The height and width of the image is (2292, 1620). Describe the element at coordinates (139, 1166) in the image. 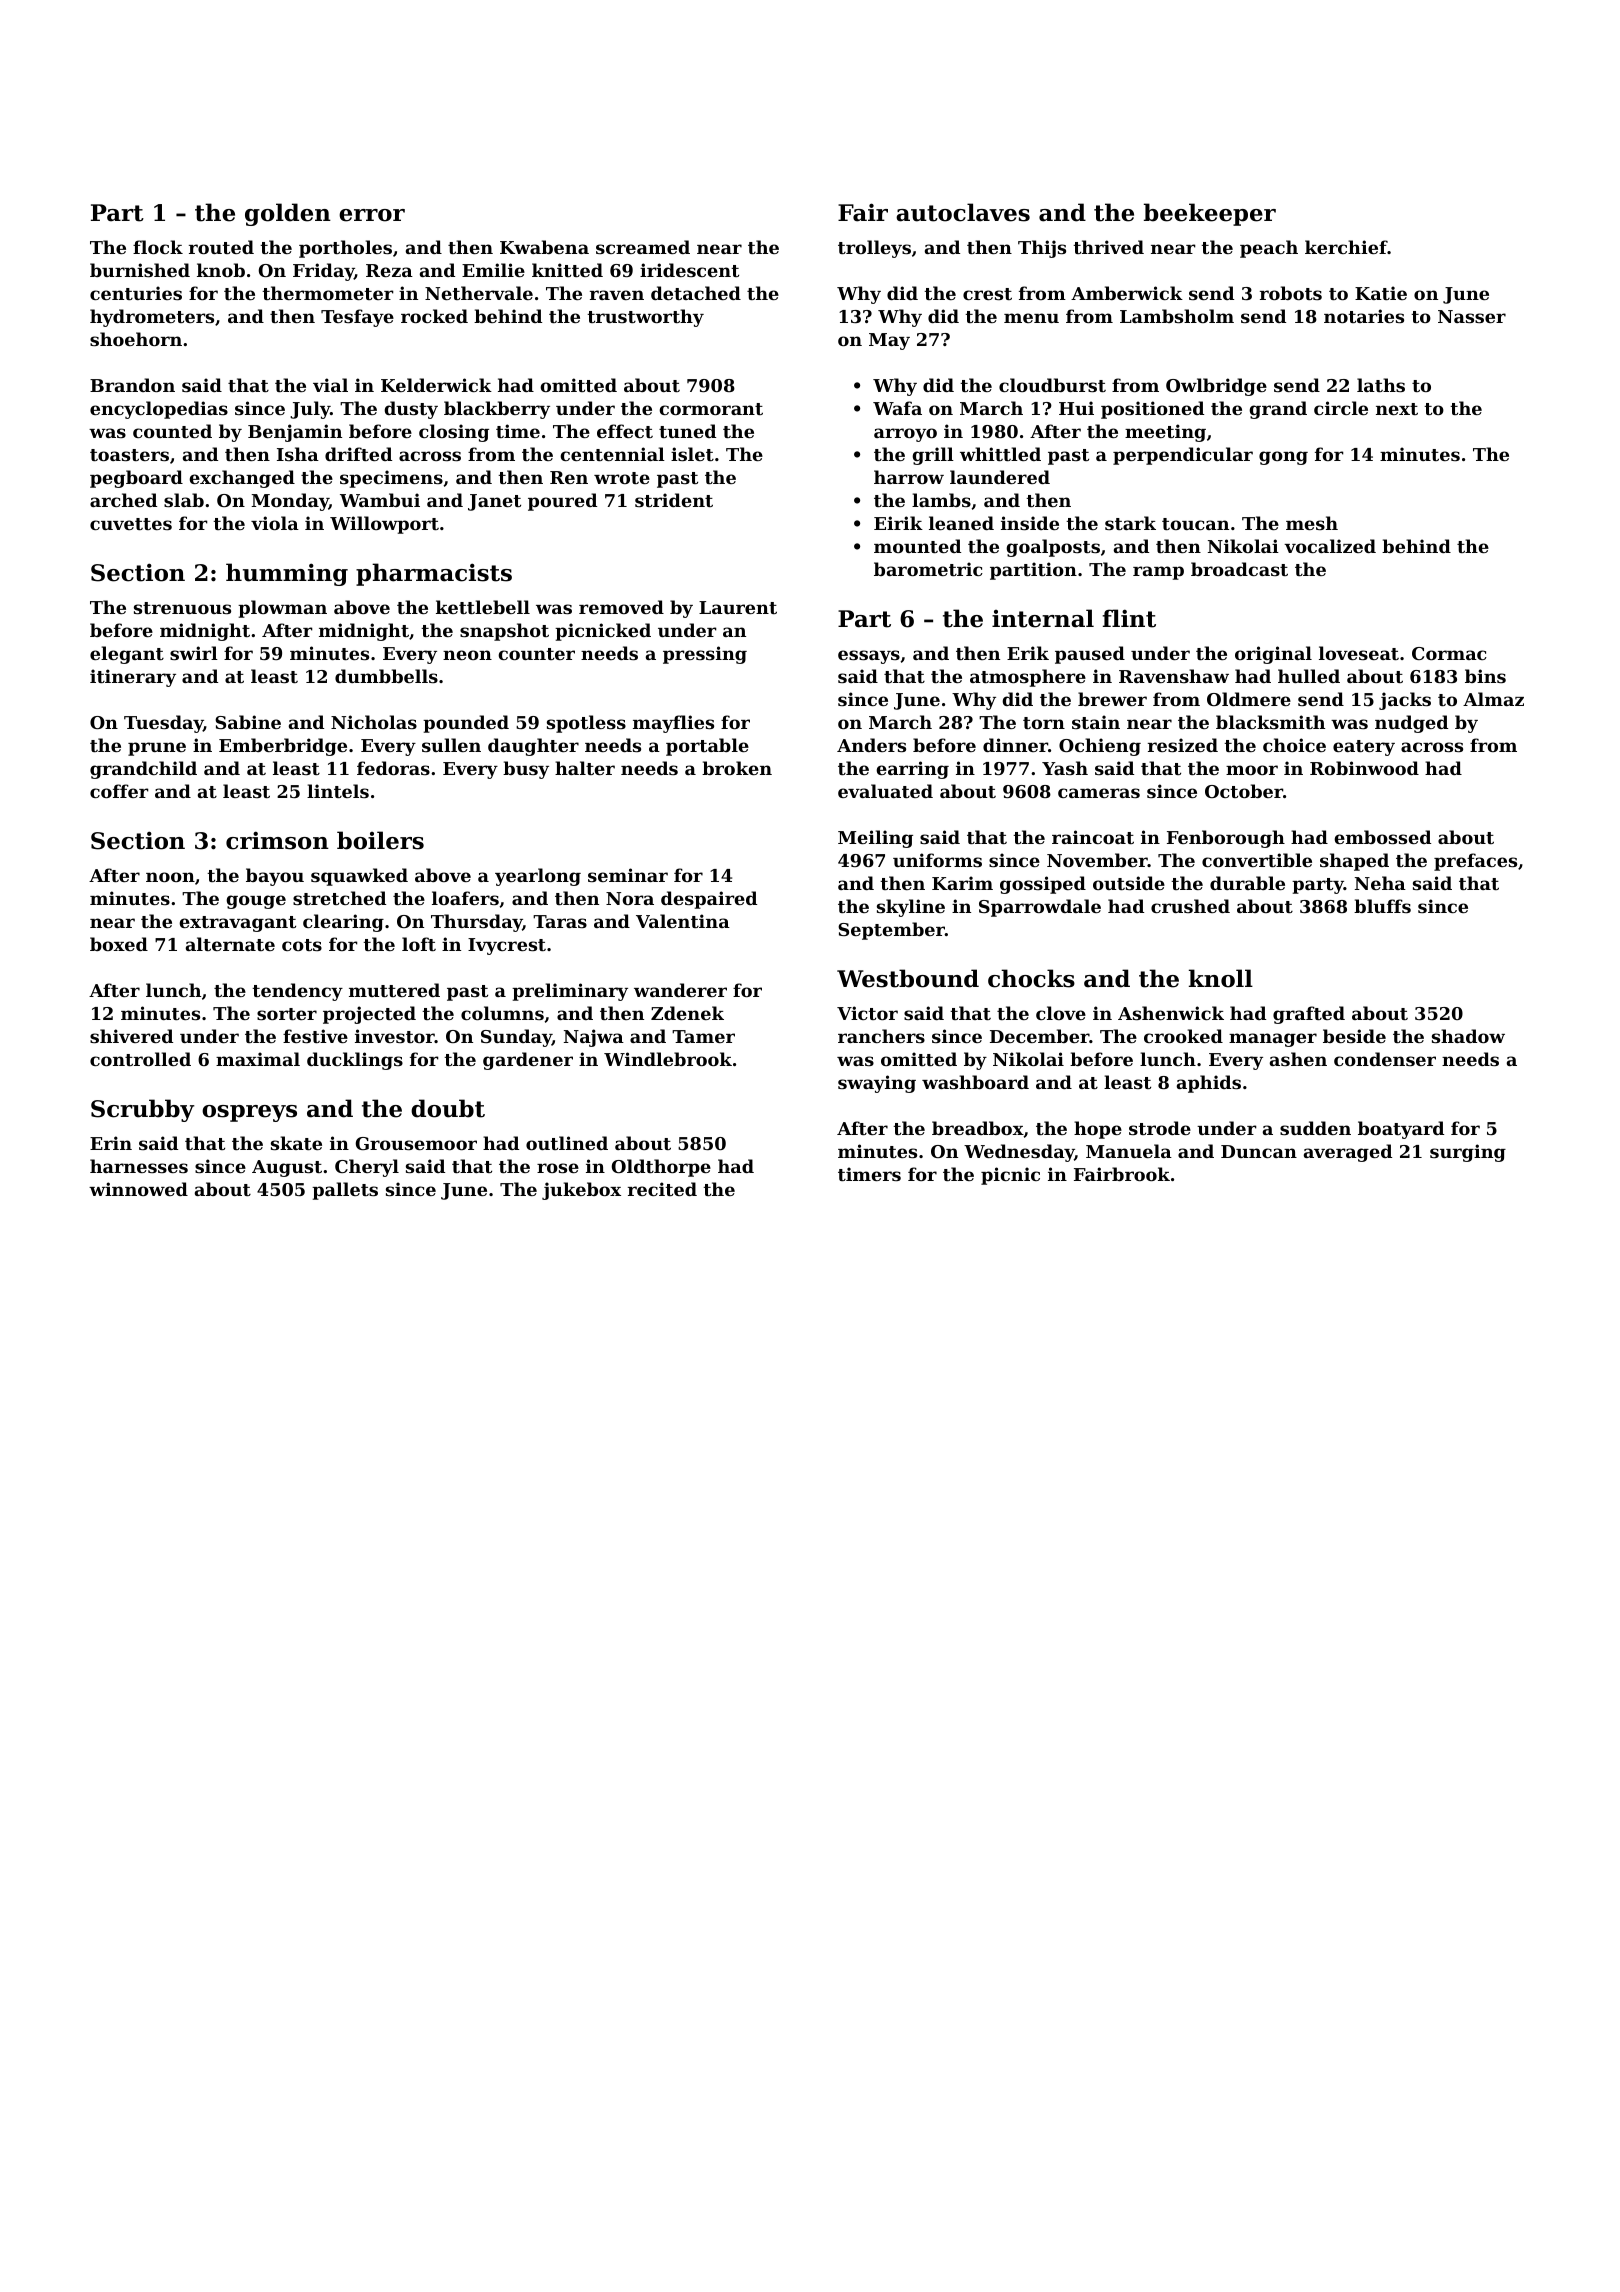

I see `harnesses` at that location.
